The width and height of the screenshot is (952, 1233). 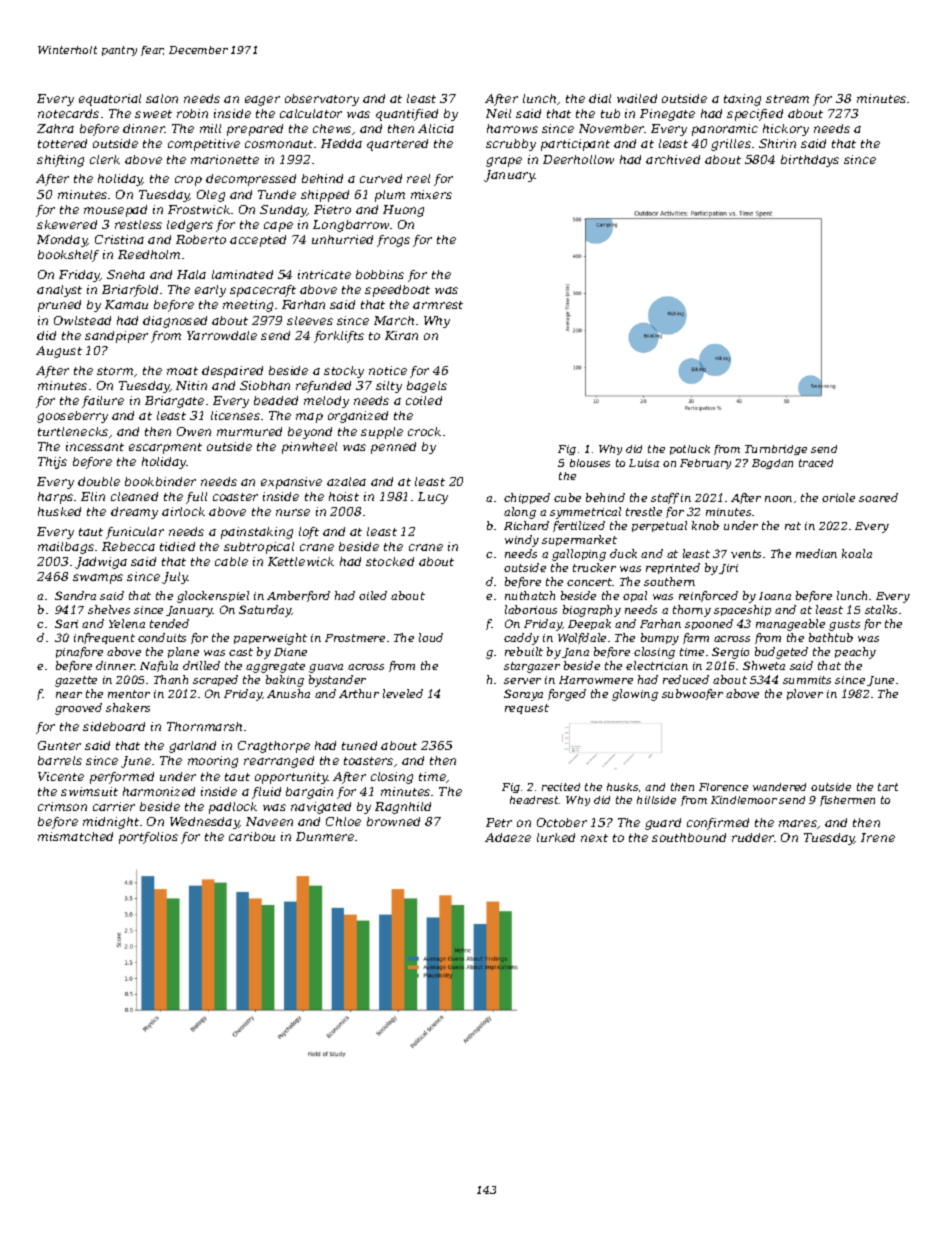 What do you see at coordinates (72, 417) in the screenshot?
I see `gooseberry` at bounding box center [72, 417].
